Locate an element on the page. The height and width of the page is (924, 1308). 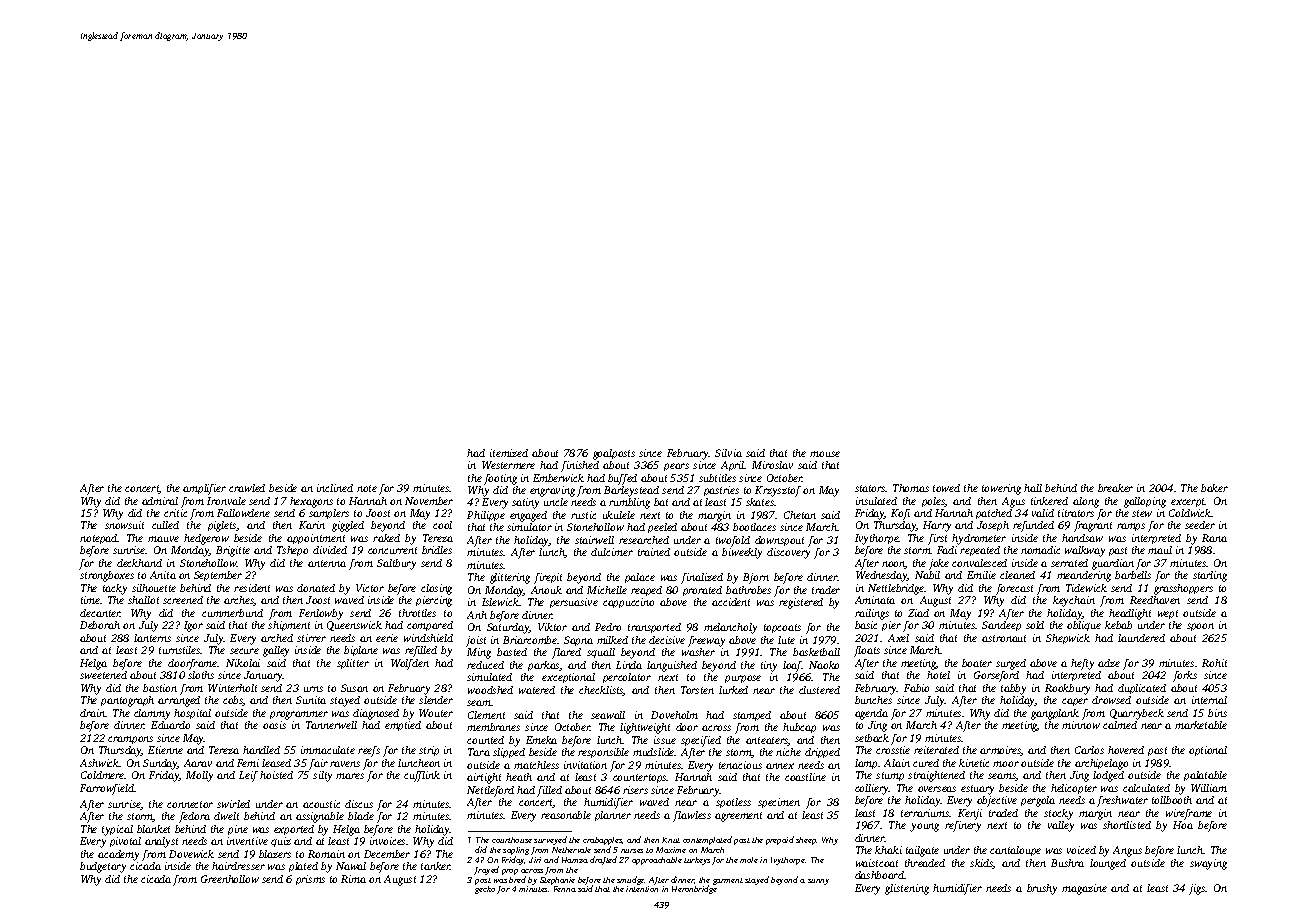
snowsuit is located at coordinates (124, 525).
